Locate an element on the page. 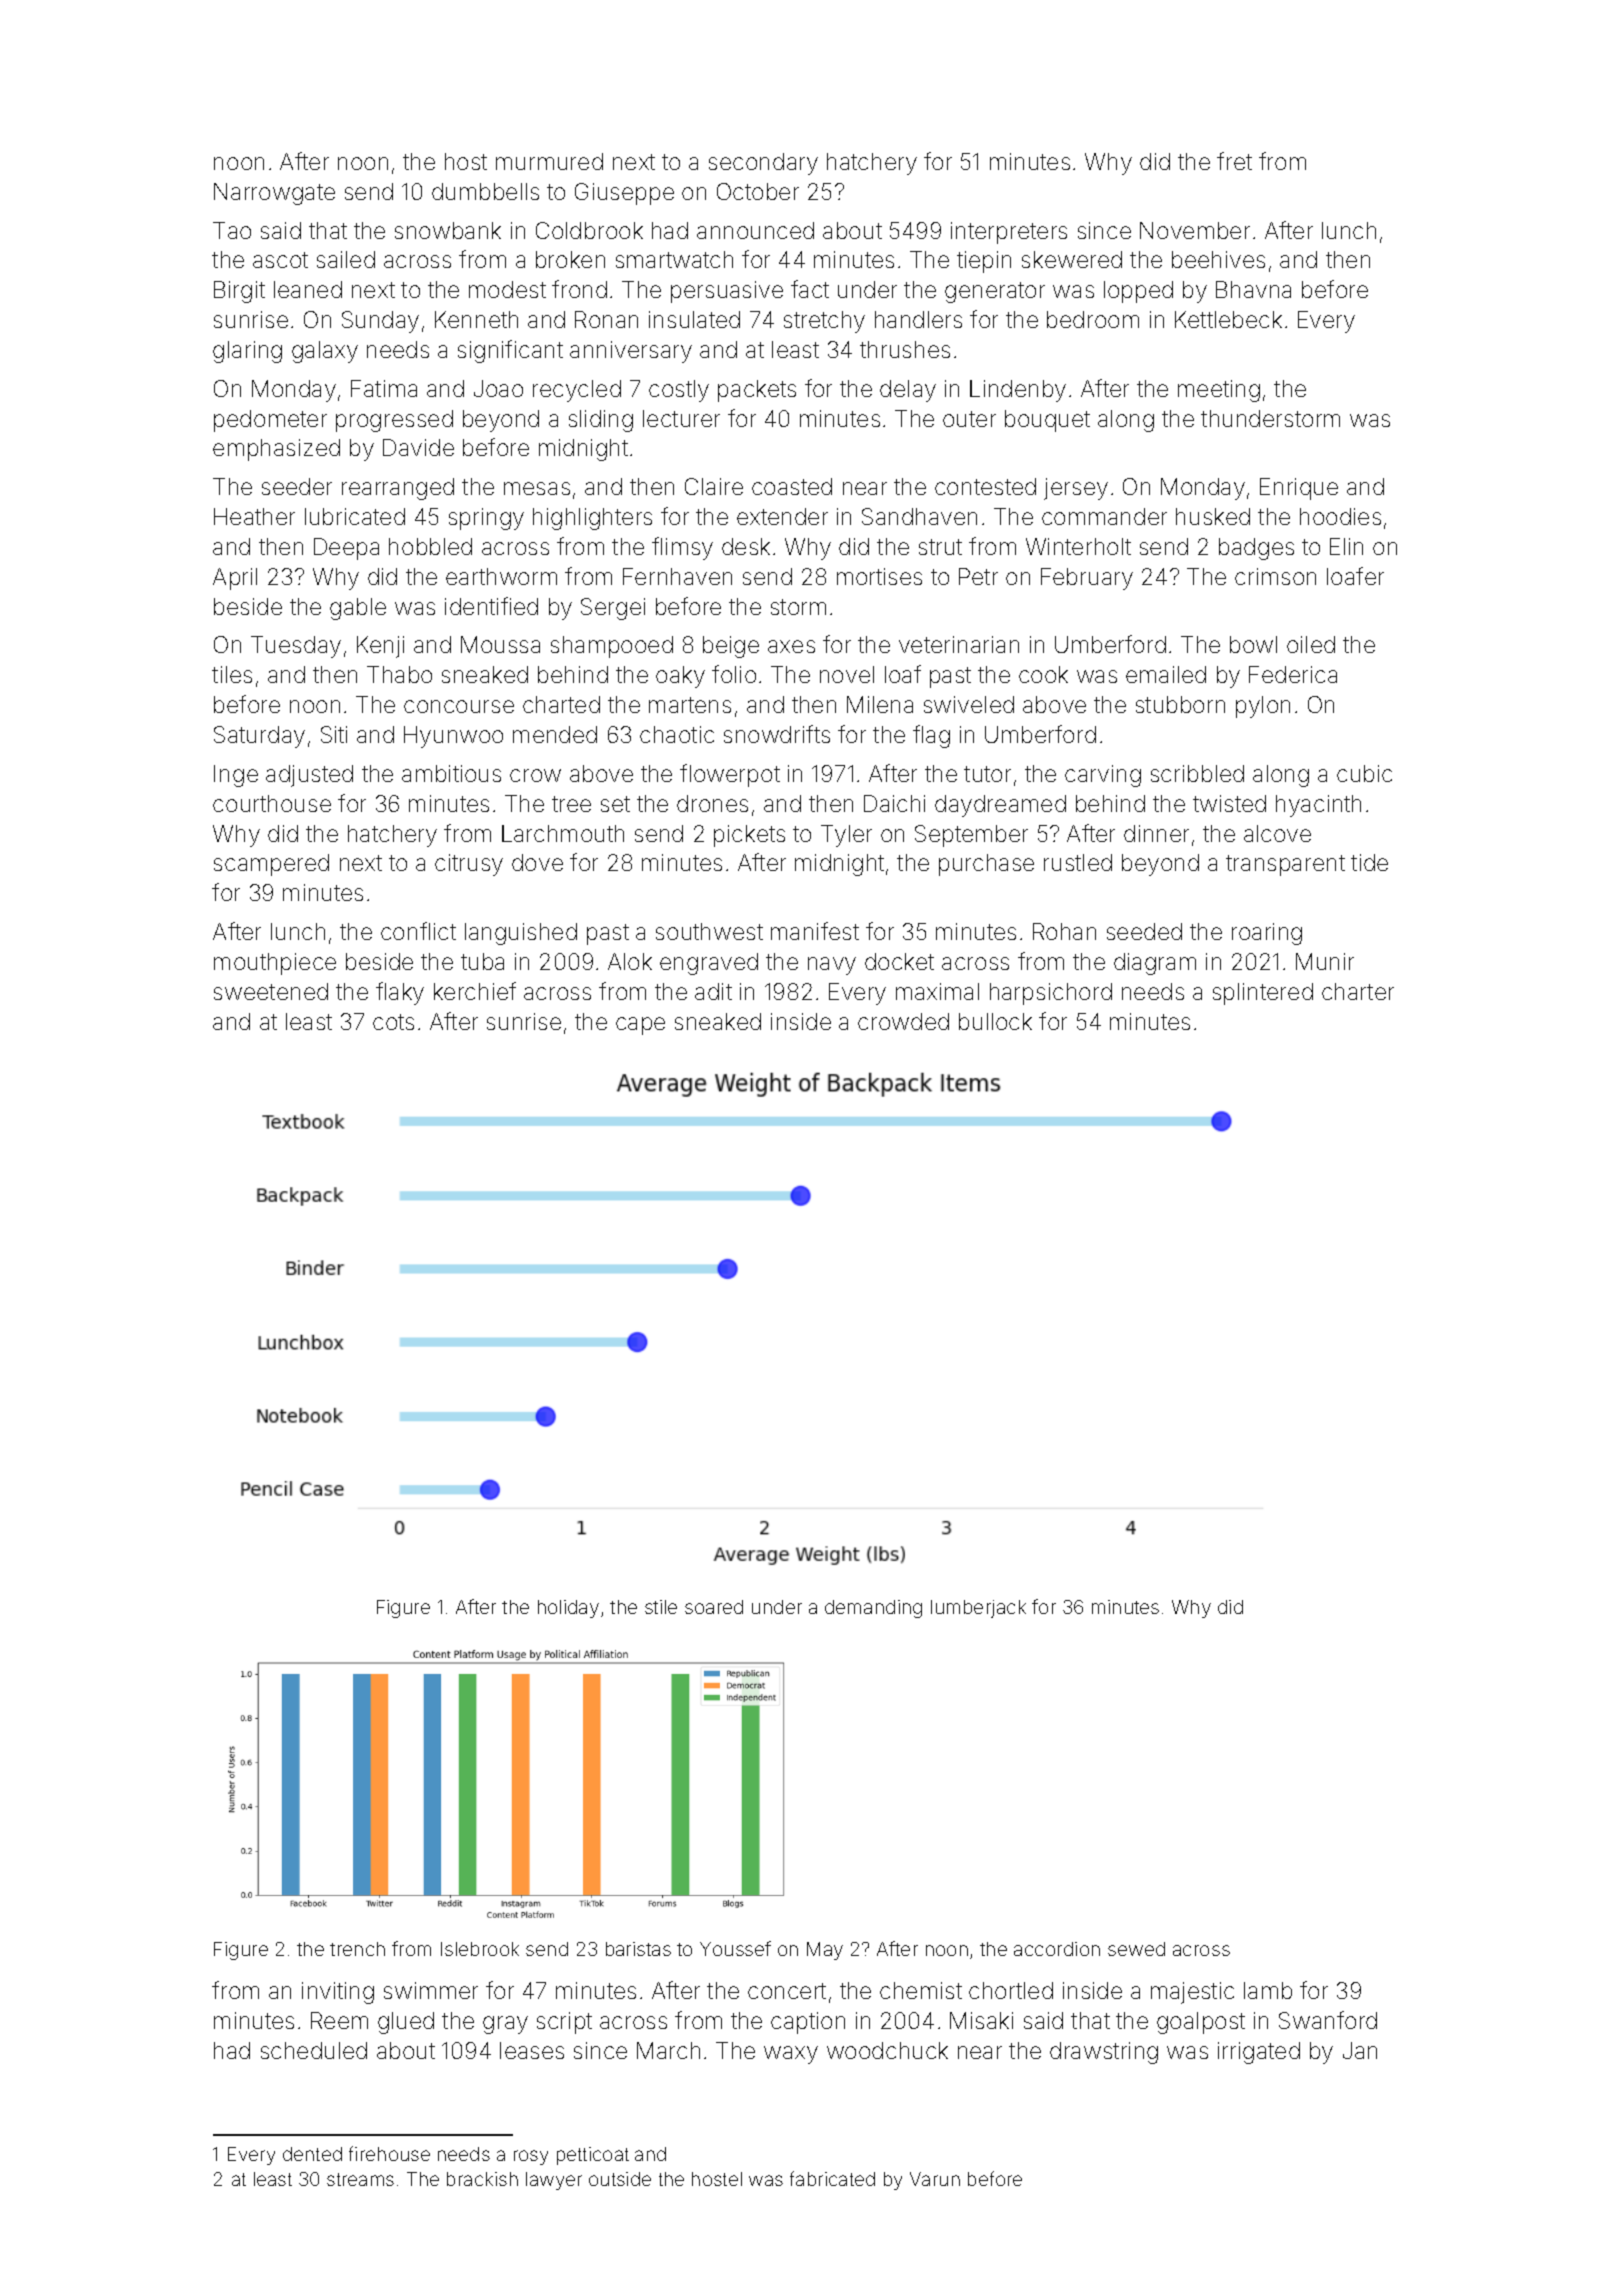 This page has height=2292, width=1620. holiday is located at coordinates (568, 1609).
